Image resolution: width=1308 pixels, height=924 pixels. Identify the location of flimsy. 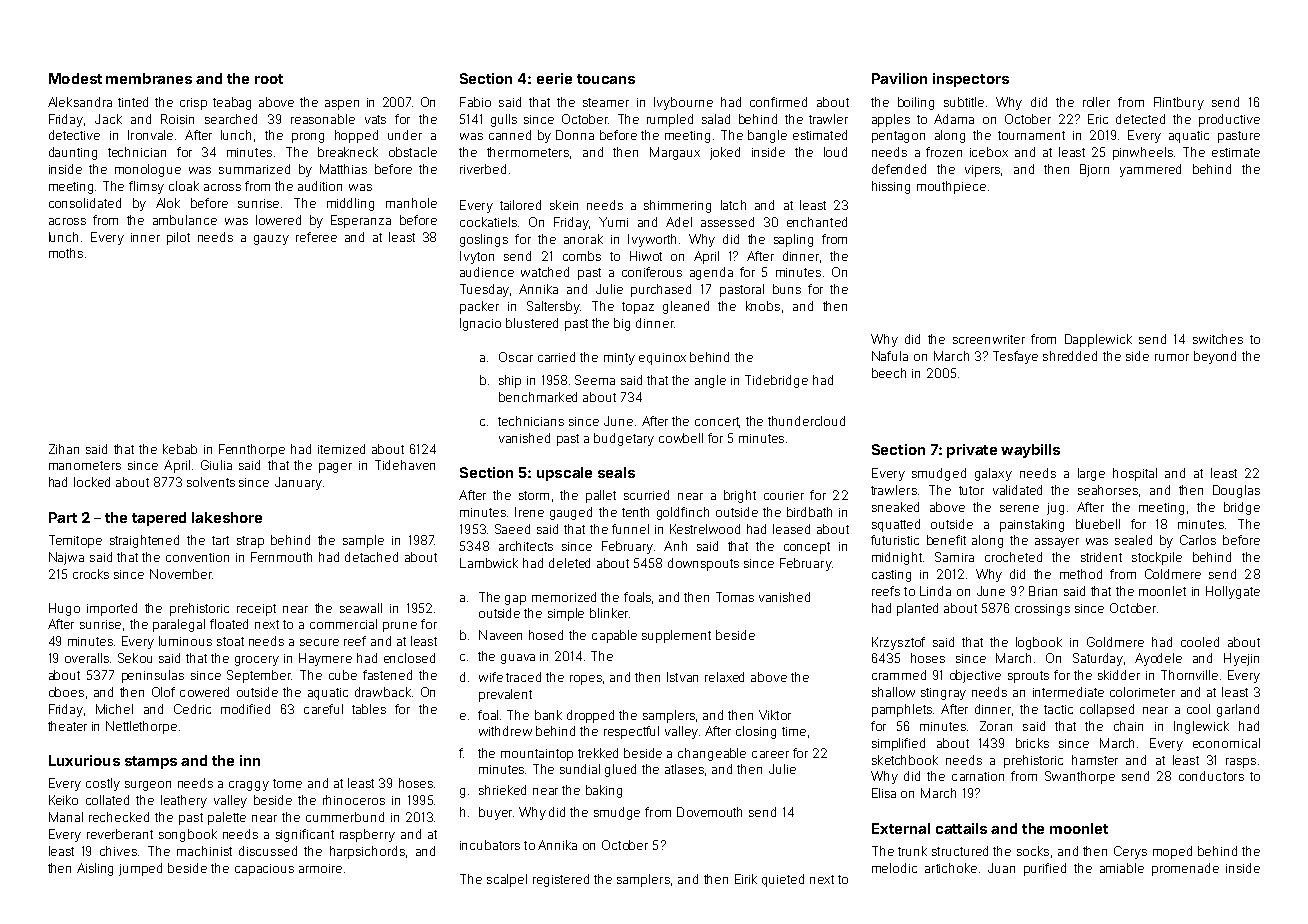
(146, 187).
